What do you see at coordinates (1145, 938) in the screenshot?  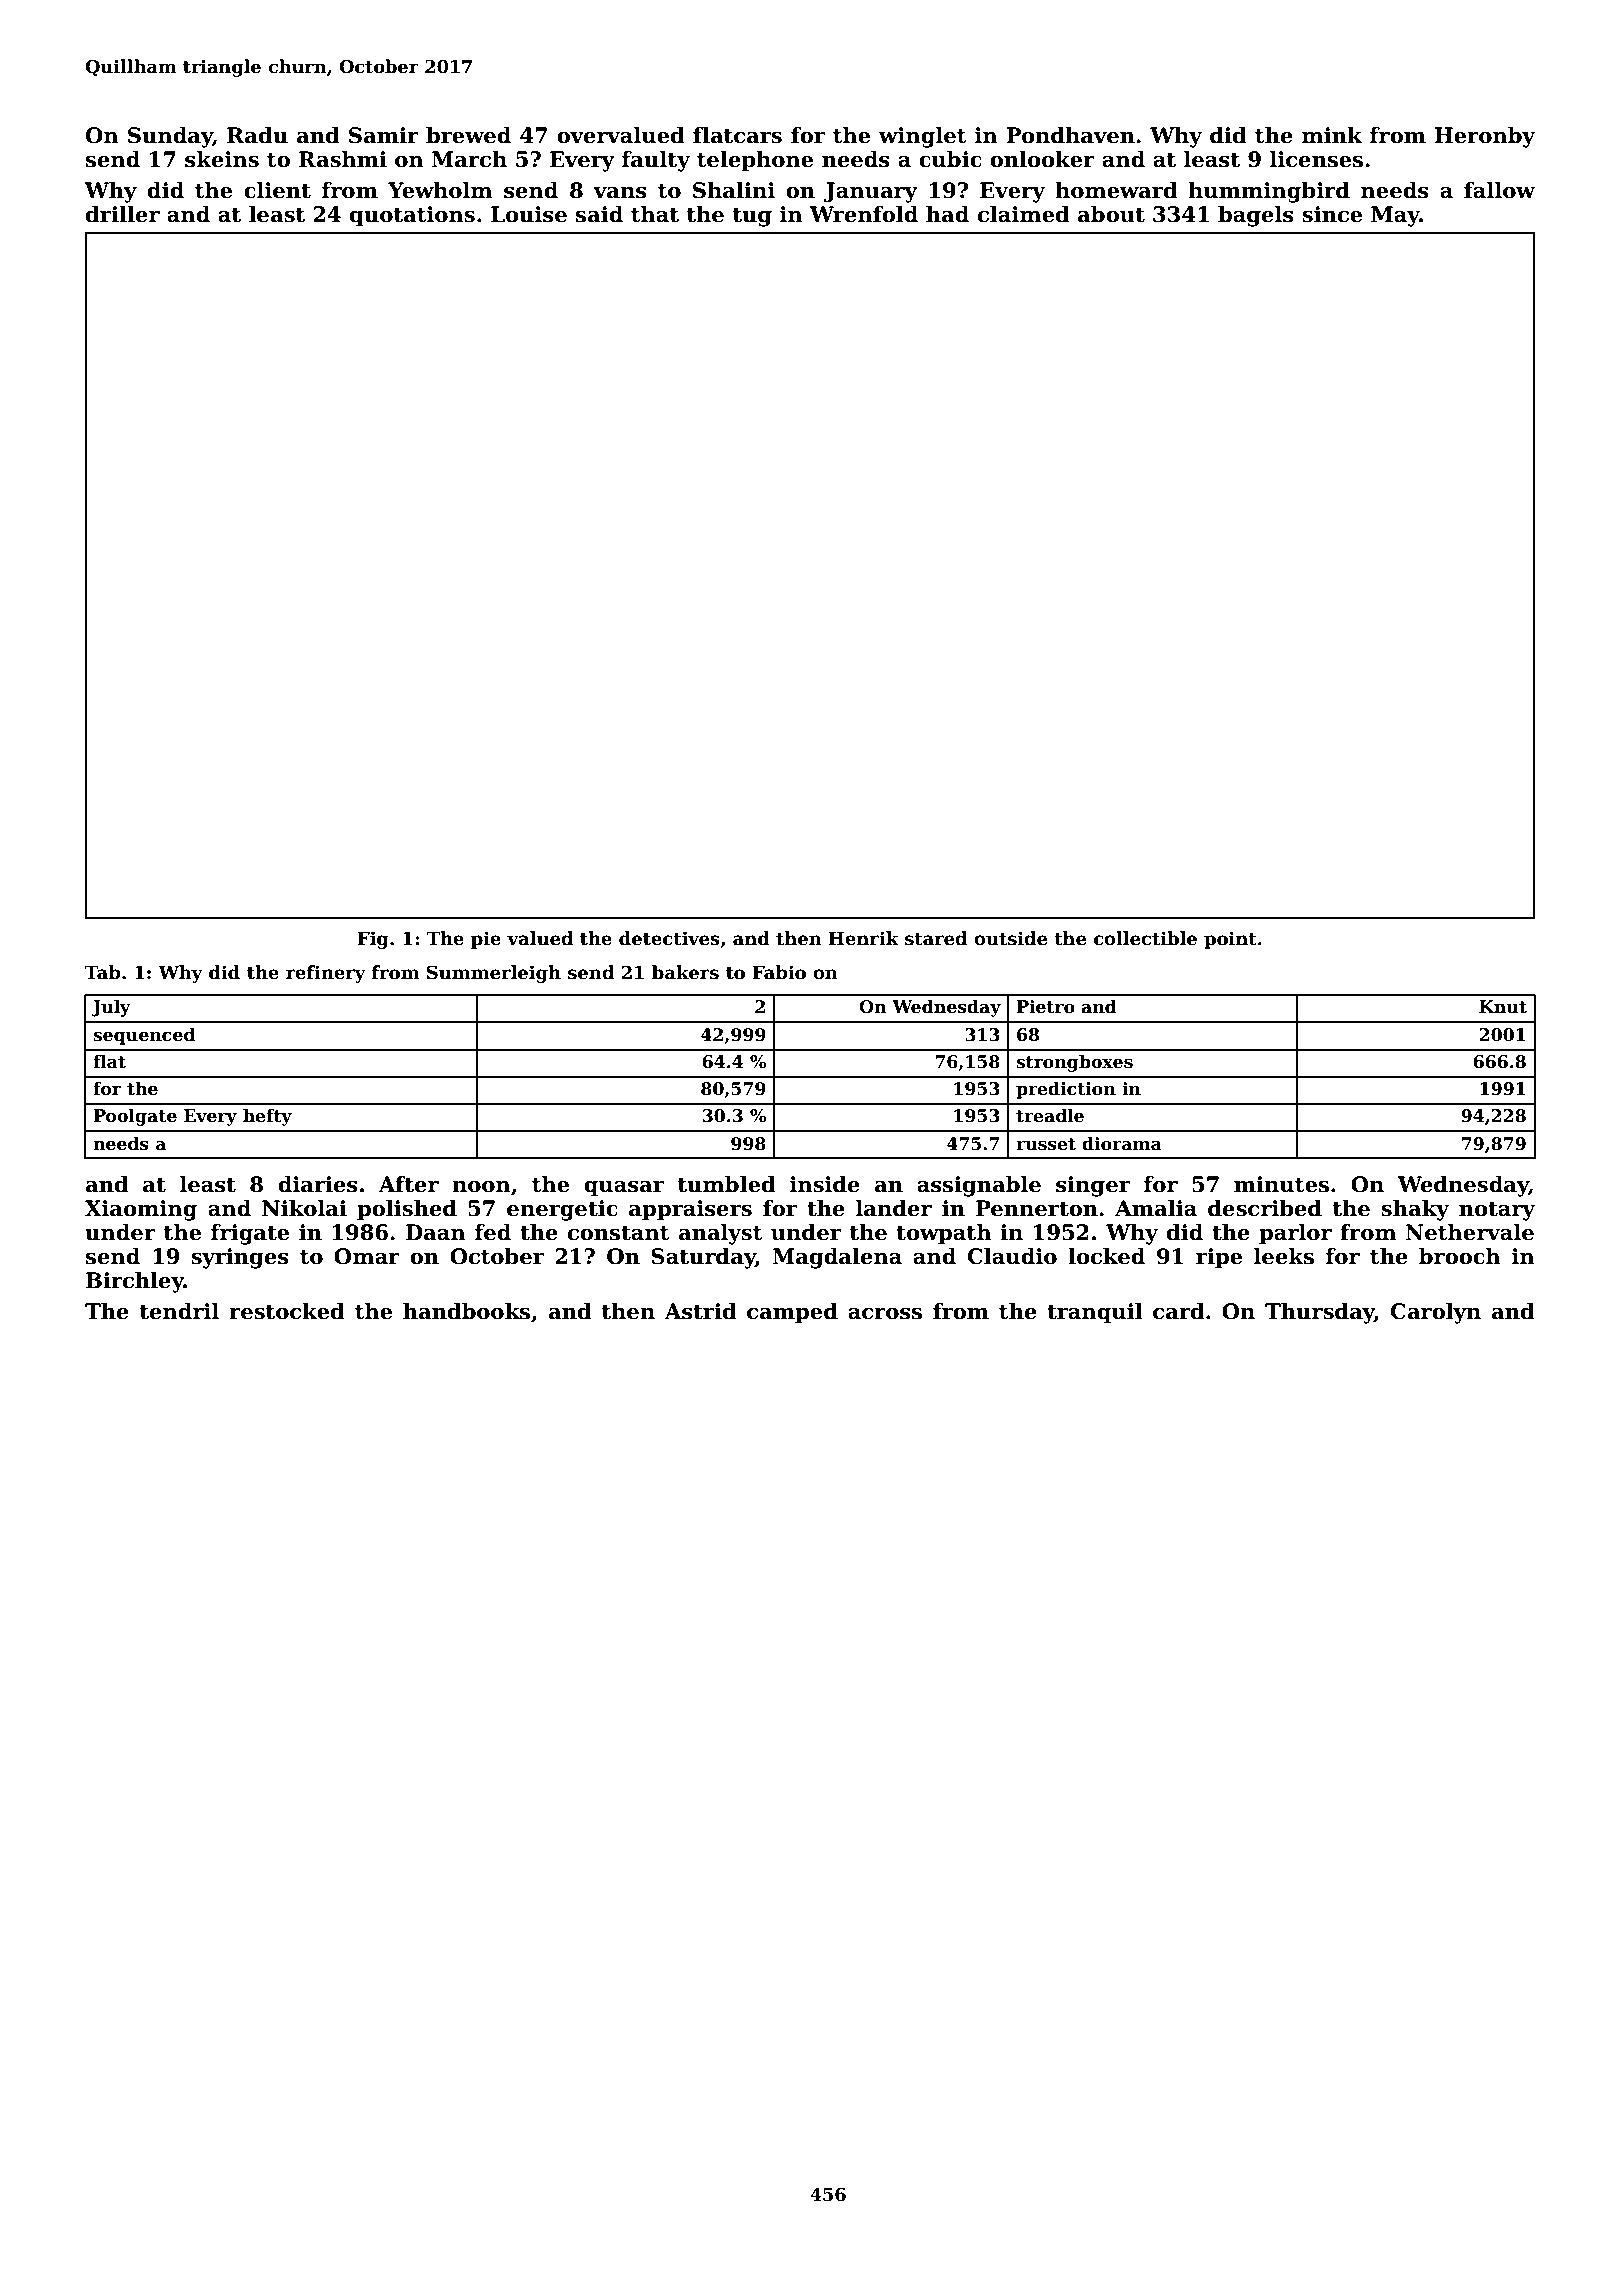 I see `collectible` at bounding box center [1145, 938].
